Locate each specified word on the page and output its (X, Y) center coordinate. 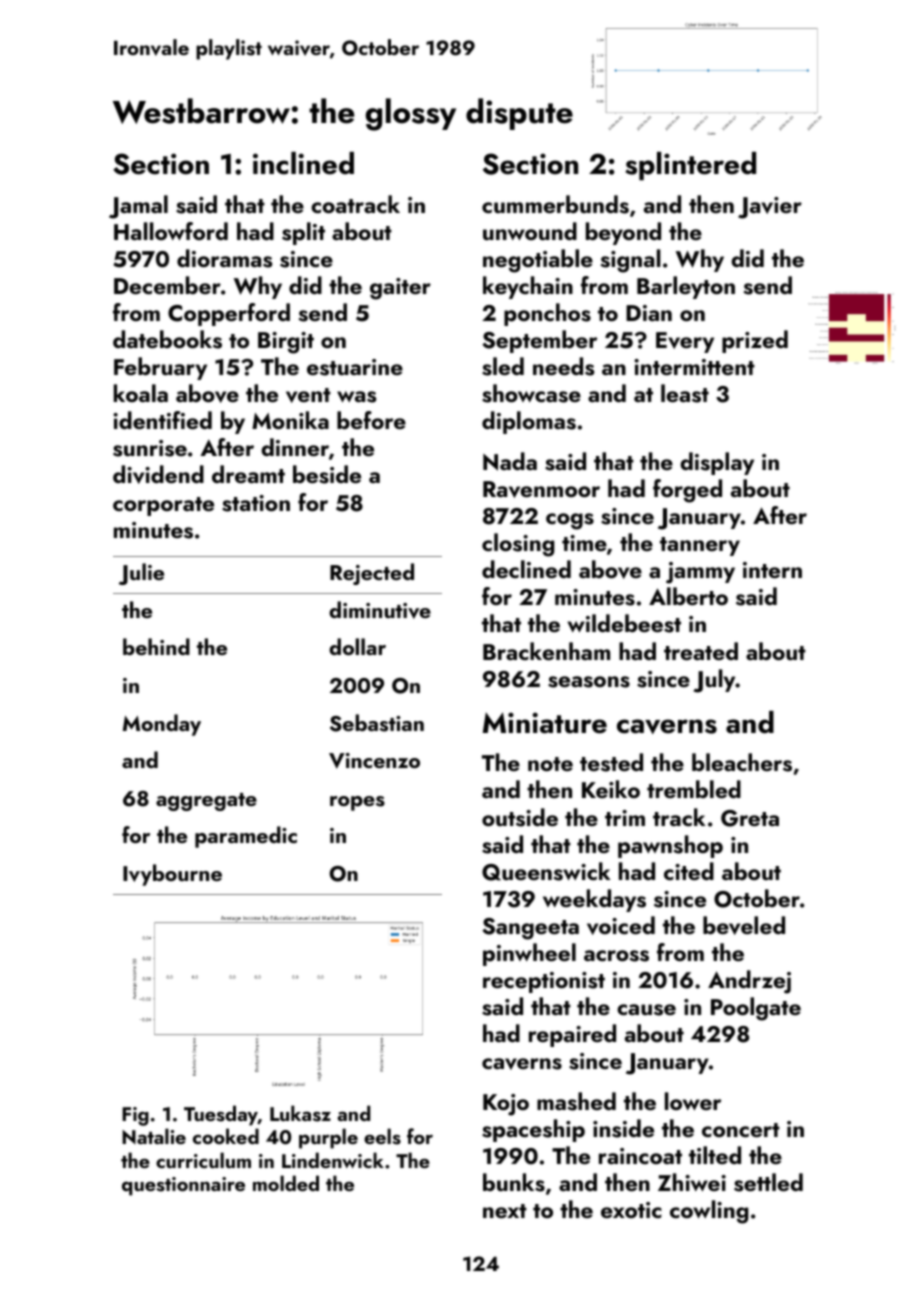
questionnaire (183, 1186)
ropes (357, 803)
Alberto (688, 596)
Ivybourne (172, 875)
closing (518, 545)
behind (156, 646)
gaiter (400, 289)
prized (755, 341)
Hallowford (171, 231)
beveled (744, 925)
